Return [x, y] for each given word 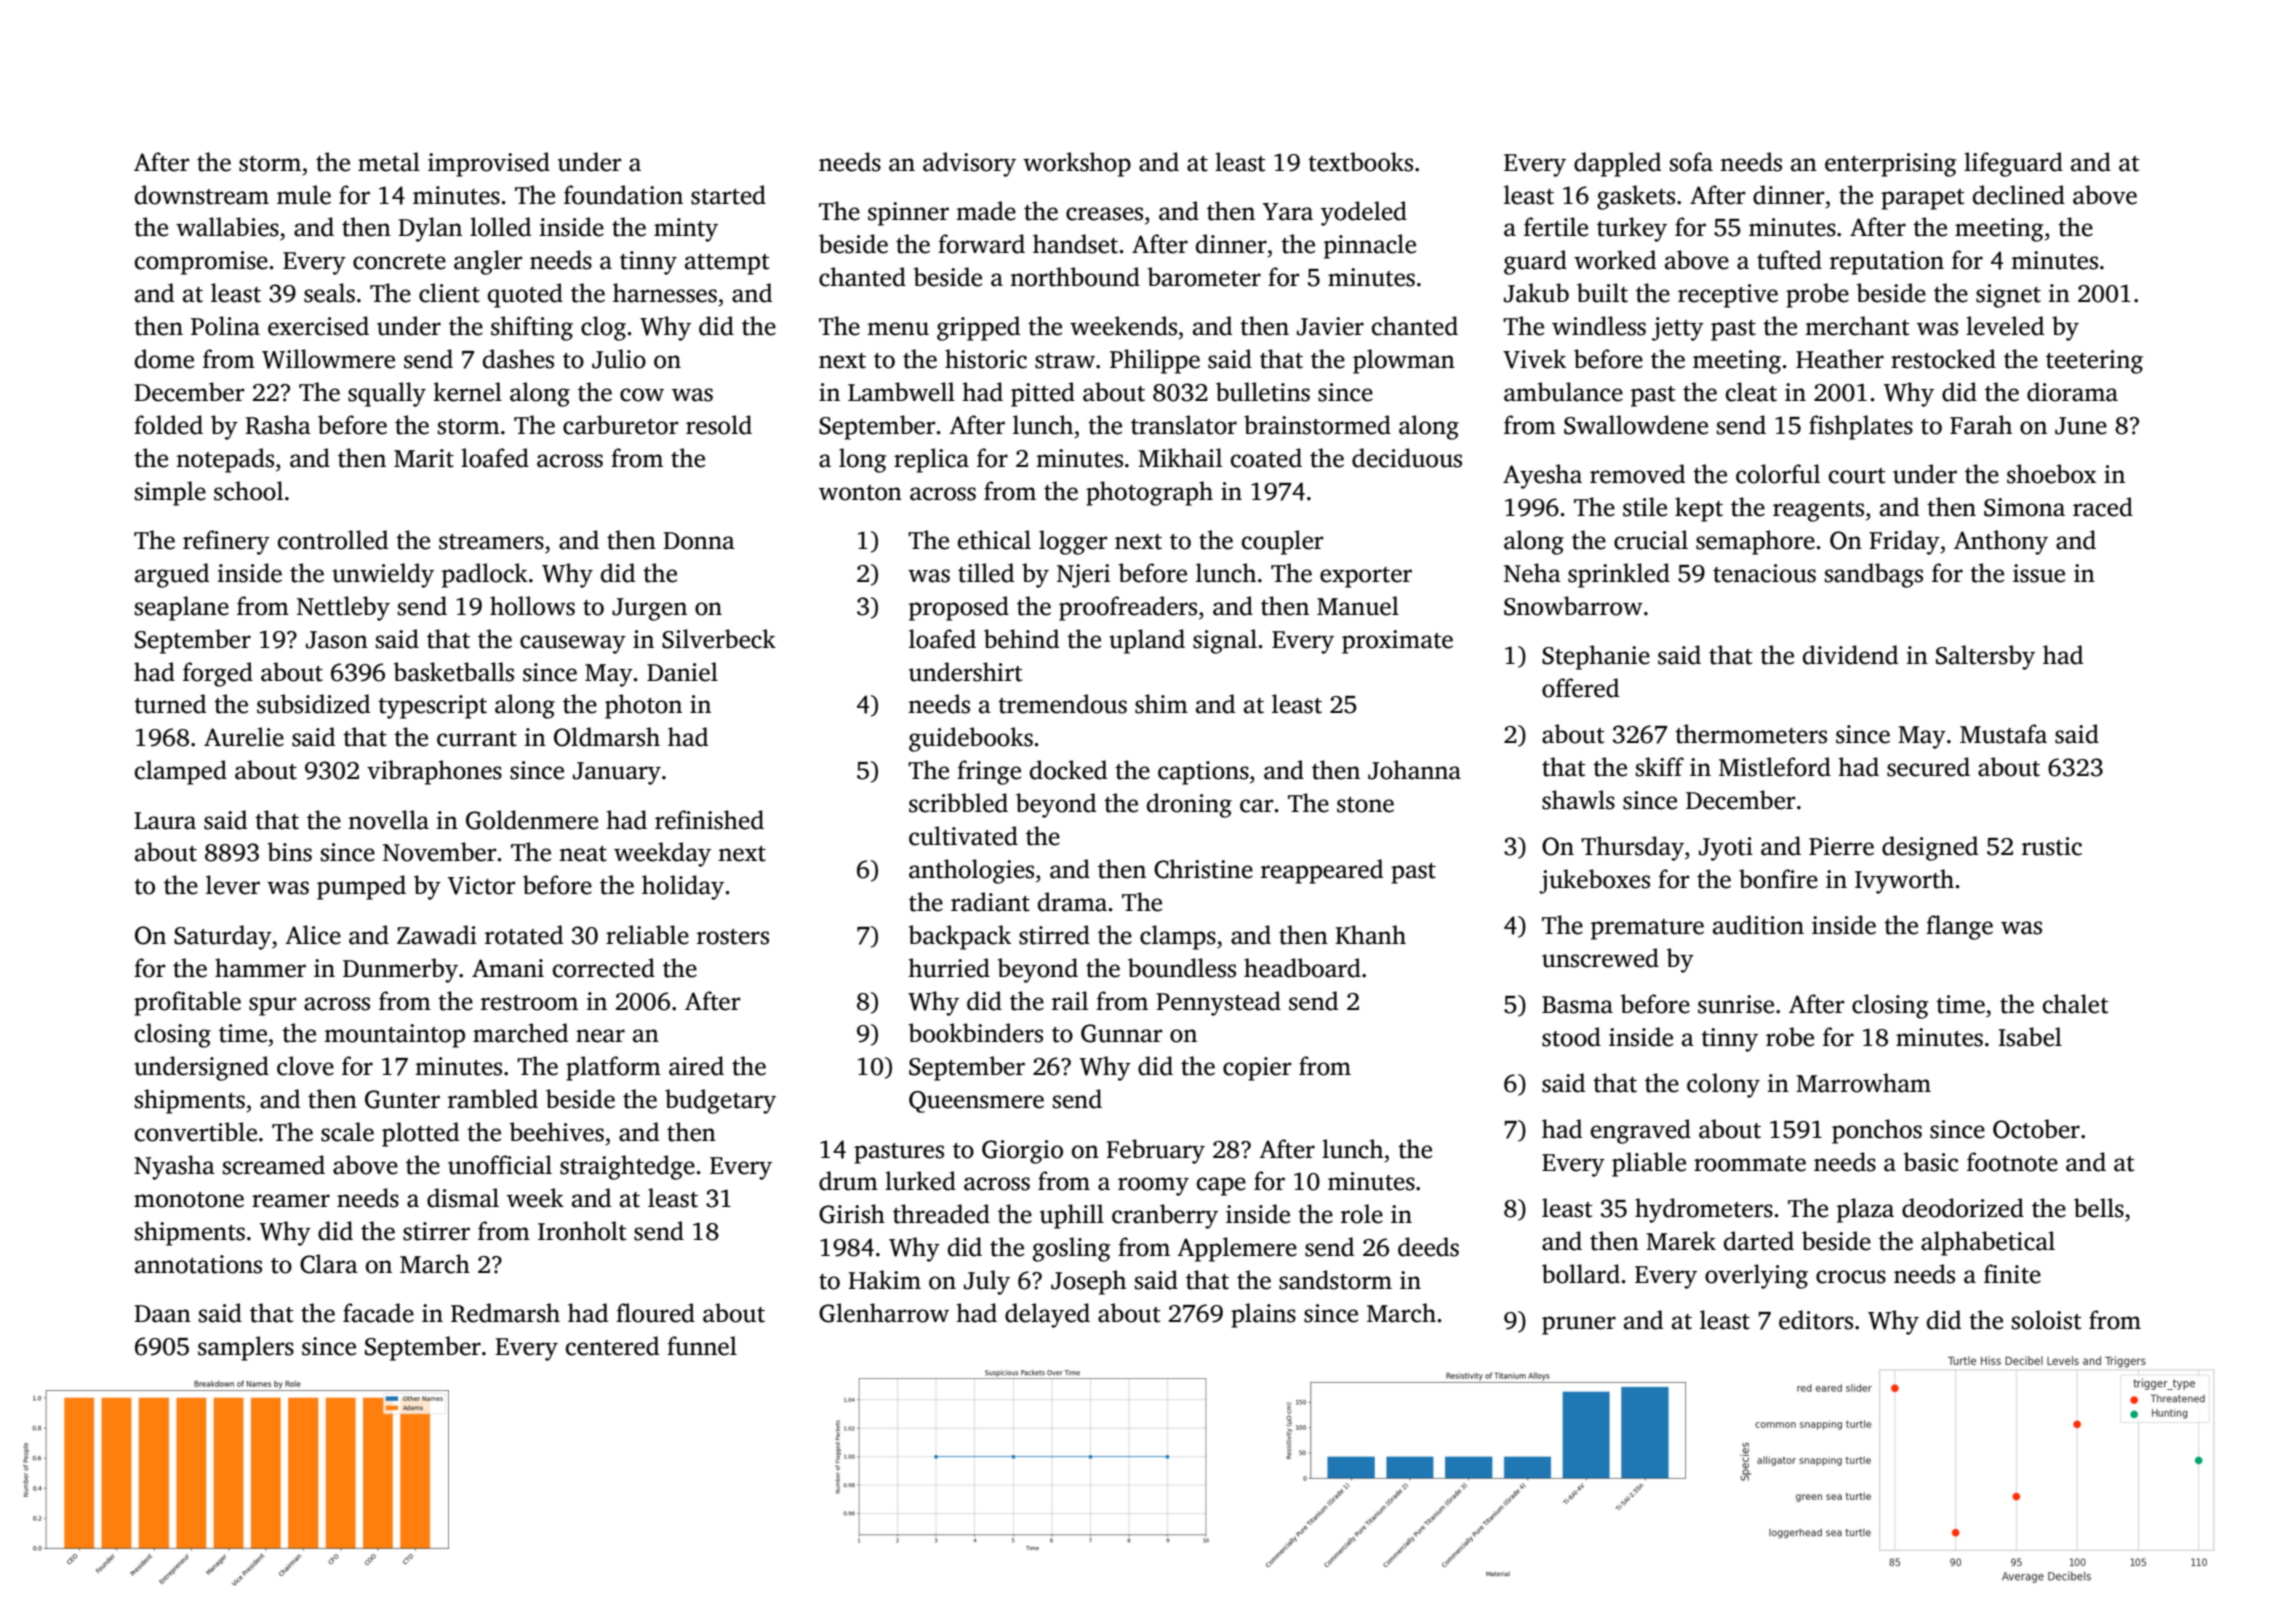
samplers [246, 1348]
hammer [260, 968]
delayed [1047, 1315]
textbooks [1360, 162]
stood [1571, 1037]
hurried [949, 968]
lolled [500, 227]
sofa [1691, 162]
